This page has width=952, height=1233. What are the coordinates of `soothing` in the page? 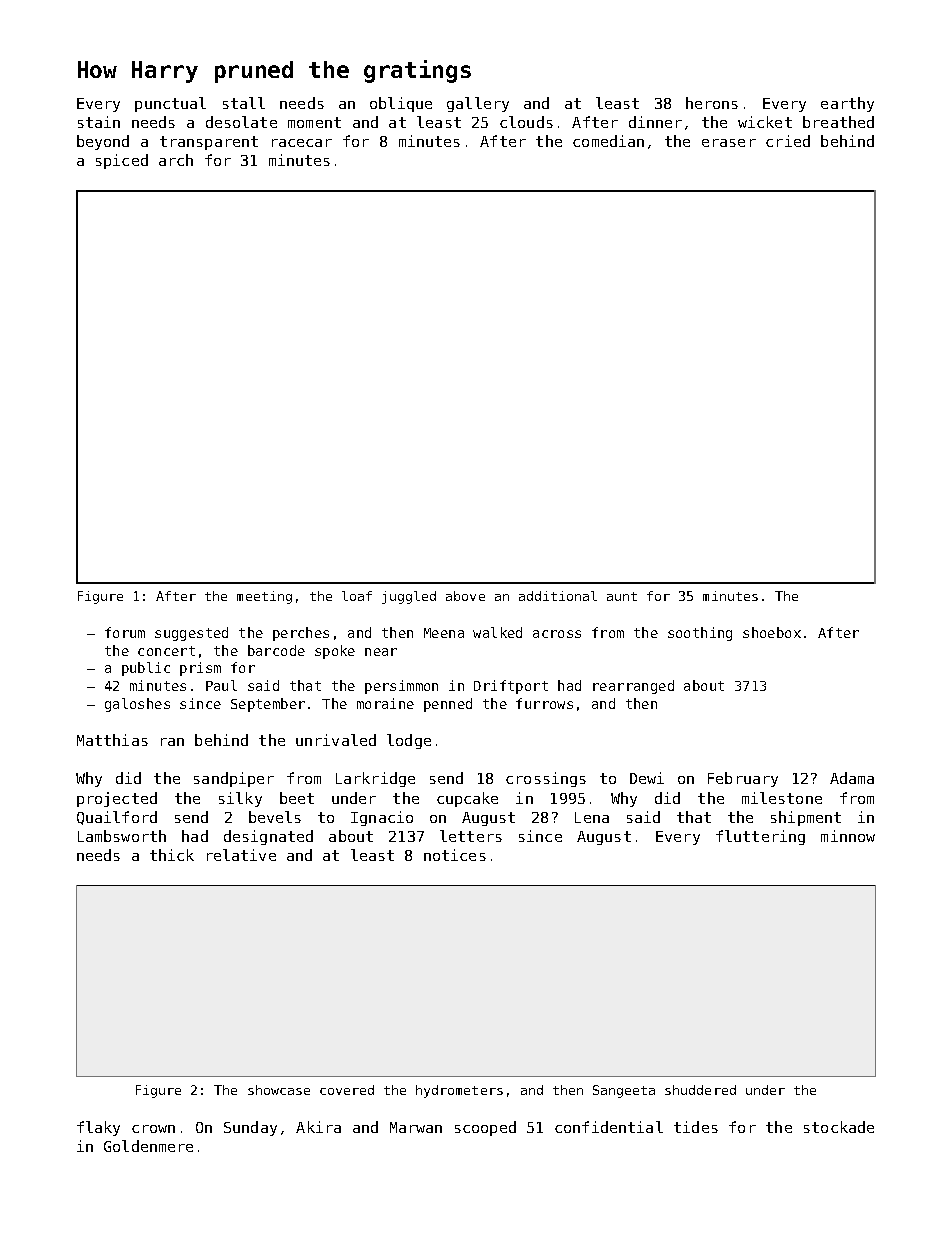 It's located at (700, 634).
